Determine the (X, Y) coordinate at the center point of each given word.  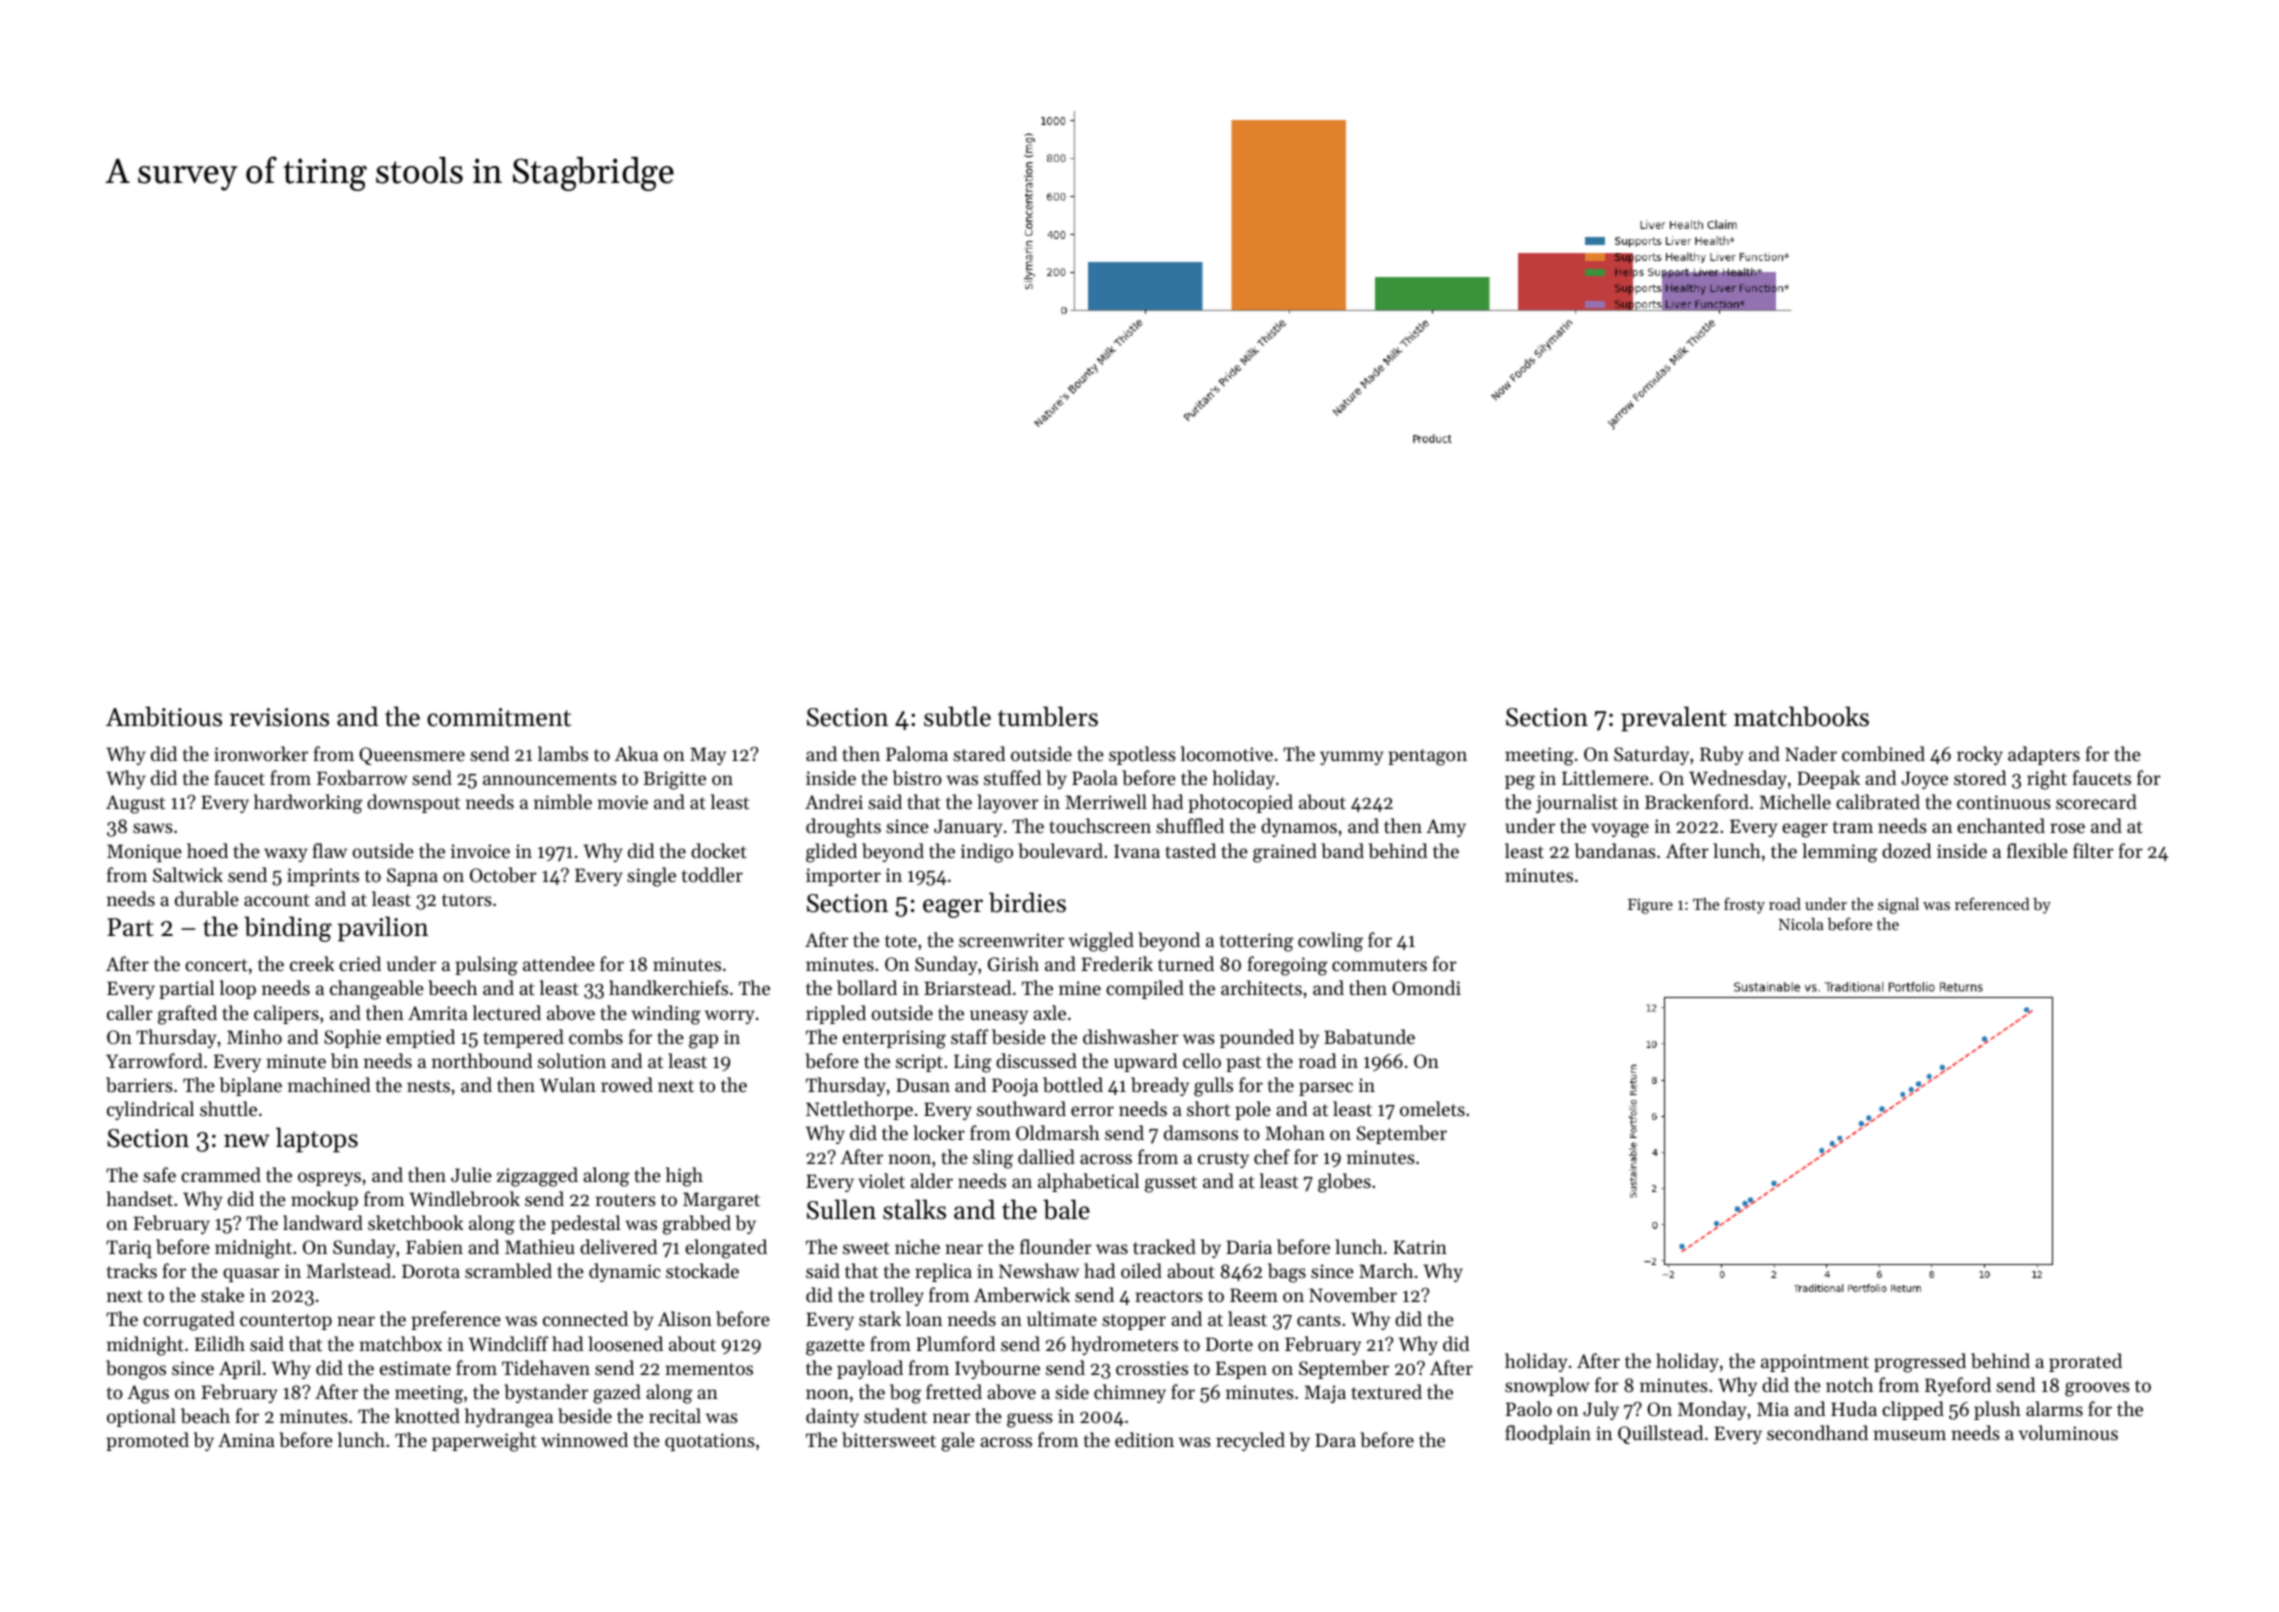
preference (456, 1320)
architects (1261, 987)
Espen (1241, 1370)
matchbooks (1801, 716)
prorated (2085, 1362)
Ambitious (164, 716)
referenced (1992, 903)
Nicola (1801, 924)
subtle (957, 716)
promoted (147, 1441)
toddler (712, 874)
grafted (187, 1015)
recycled (1250, 1441)
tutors (467, 900)
